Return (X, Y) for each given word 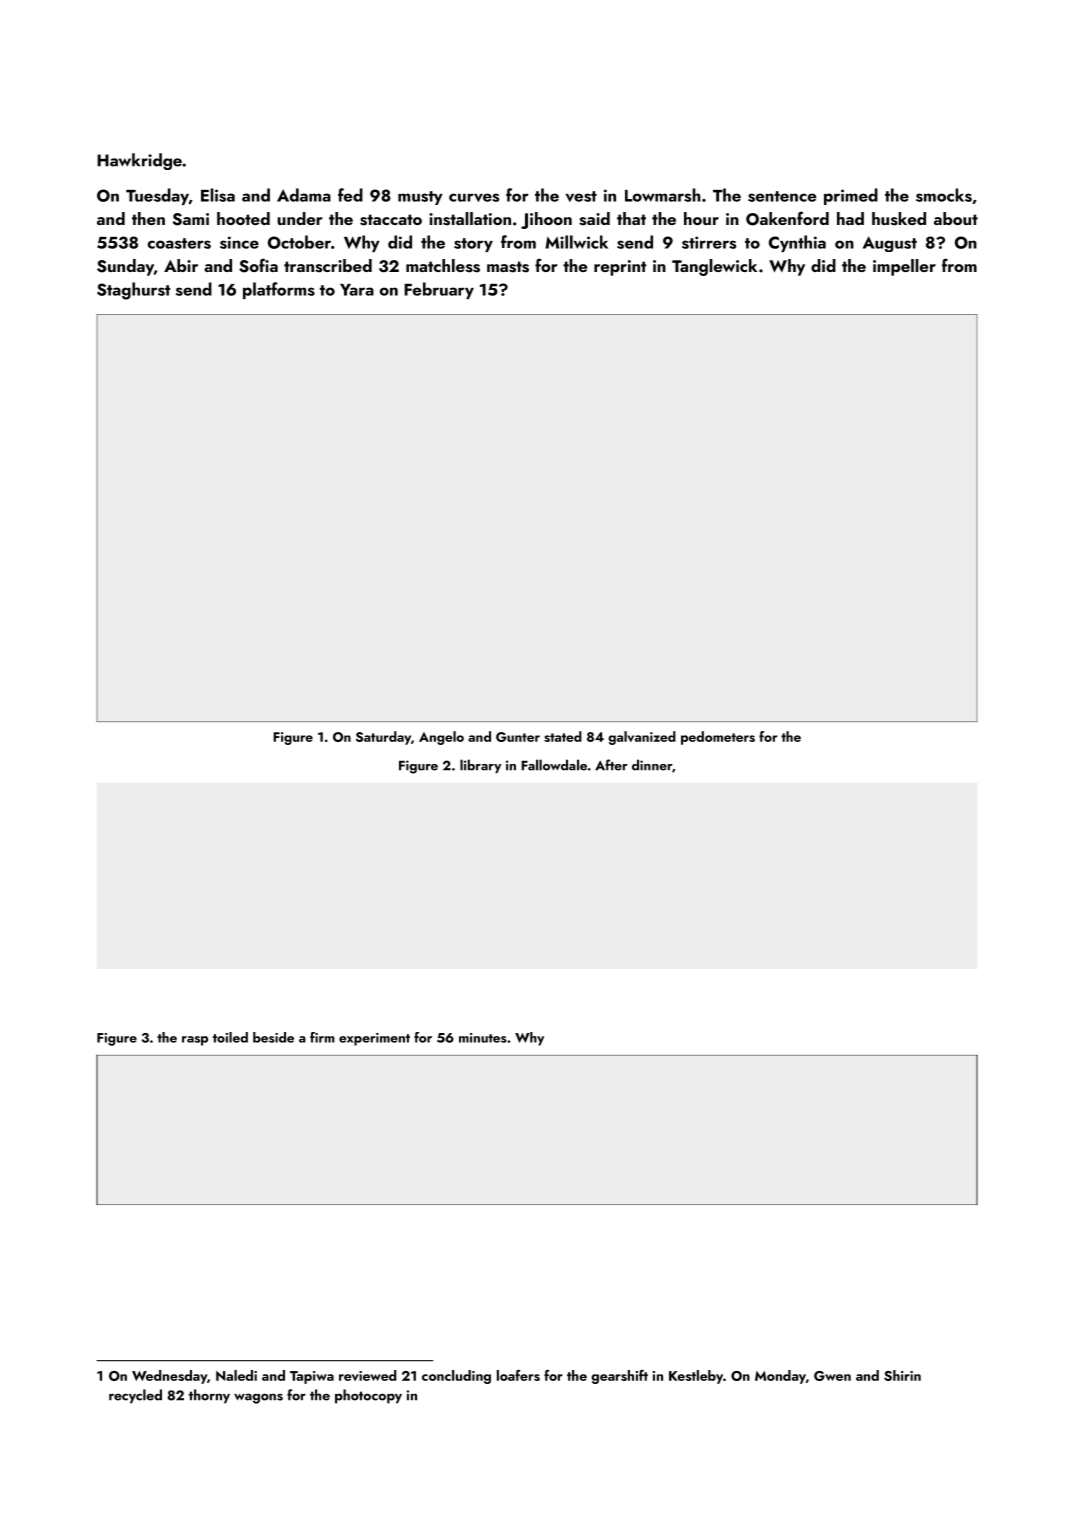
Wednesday (169, 1377)
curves (474, 197)
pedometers (718, 738)
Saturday (383, 738)
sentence (782, 196)
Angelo (441, 738)
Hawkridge (139, 161)
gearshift (619, 1377)
